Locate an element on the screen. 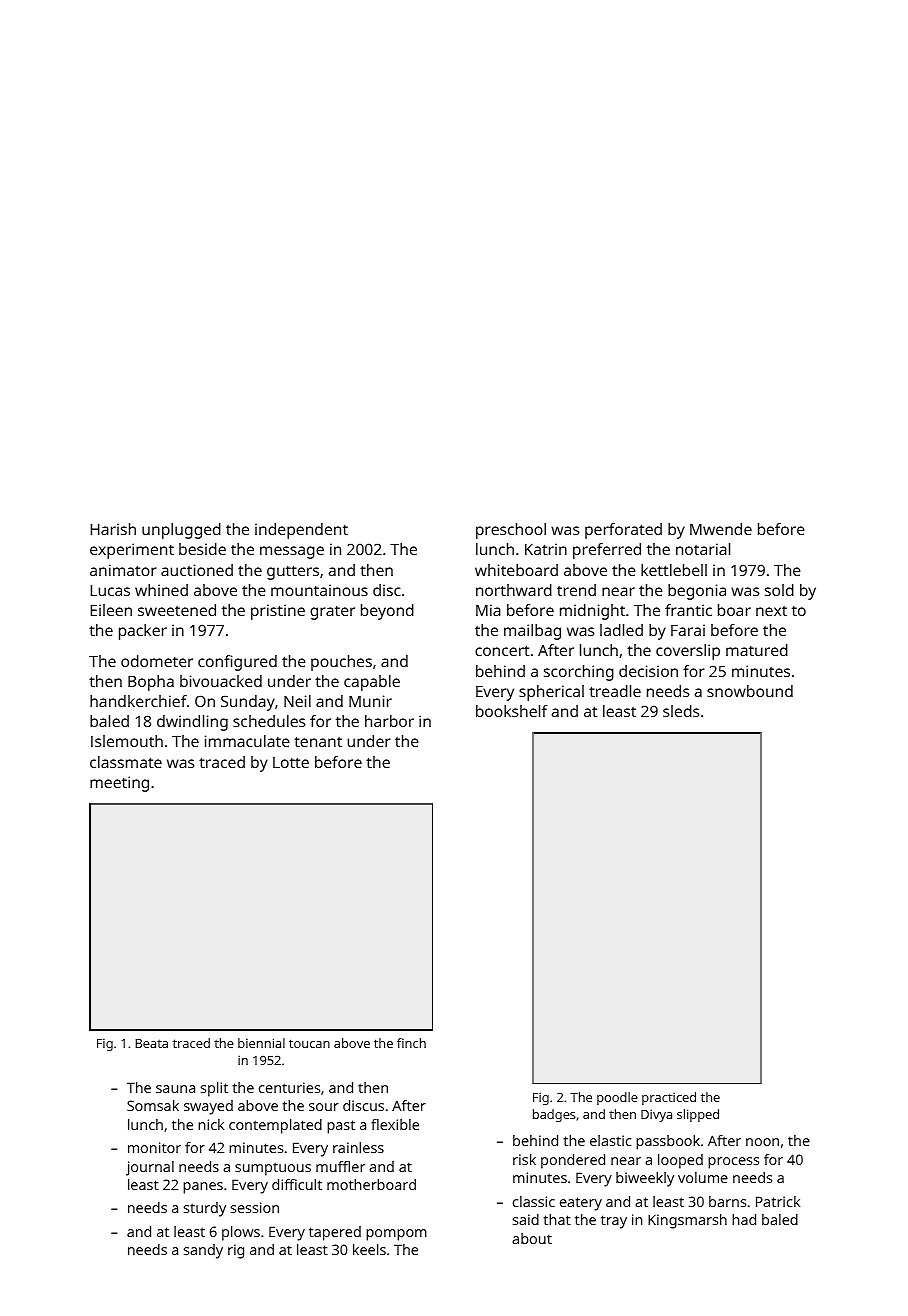 The height and width of the screenshot is (1316, 908). swayed is located at coordinates (208, 1107).
